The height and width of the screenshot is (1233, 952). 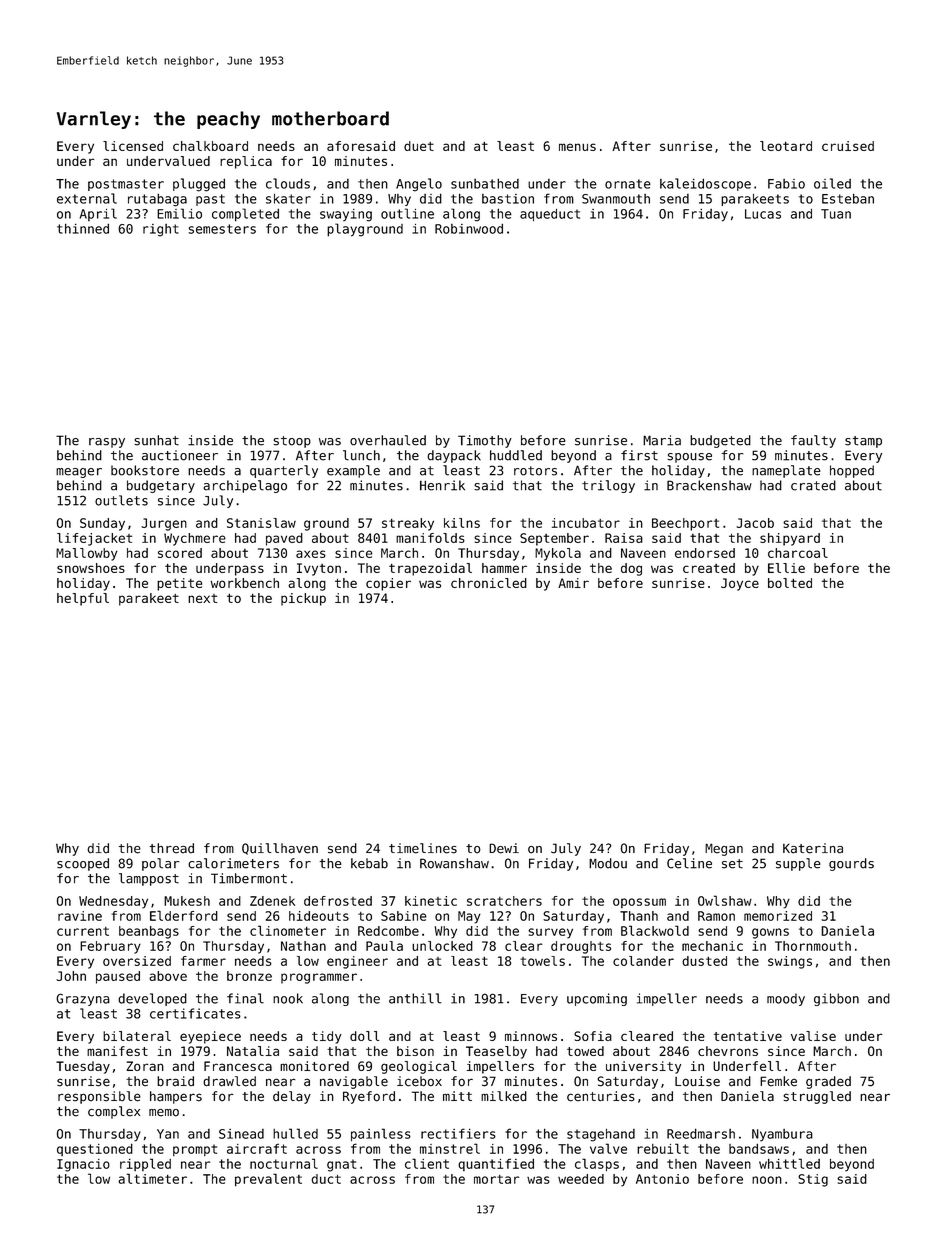 What do you see at coordinates (83, 1165) in the screenshot?
I see `Ignacio` at bounding box center [83, 1165].
